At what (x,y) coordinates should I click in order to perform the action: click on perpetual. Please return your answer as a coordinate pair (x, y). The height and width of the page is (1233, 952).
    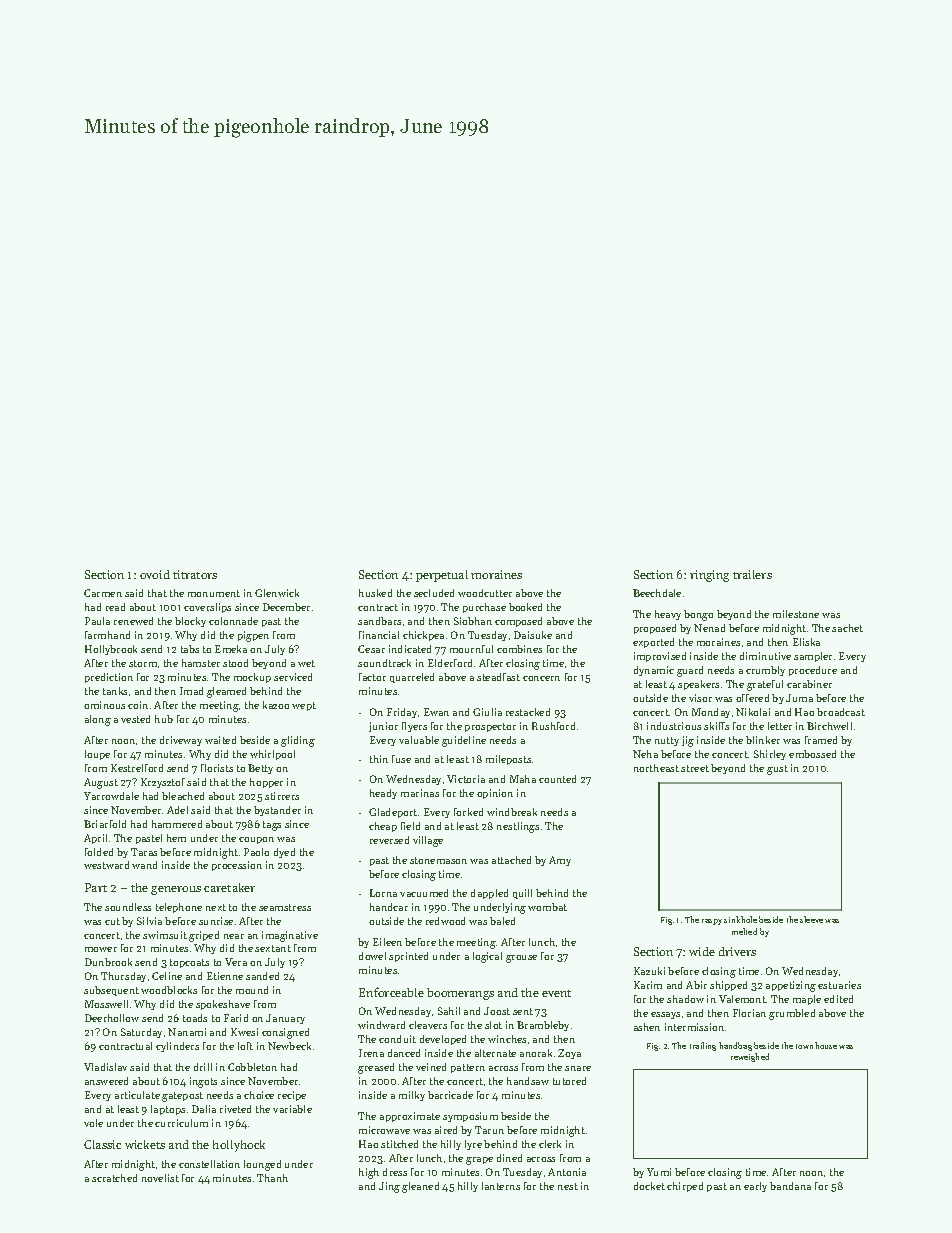
    Looking at the image, I should click on (442, 576).
